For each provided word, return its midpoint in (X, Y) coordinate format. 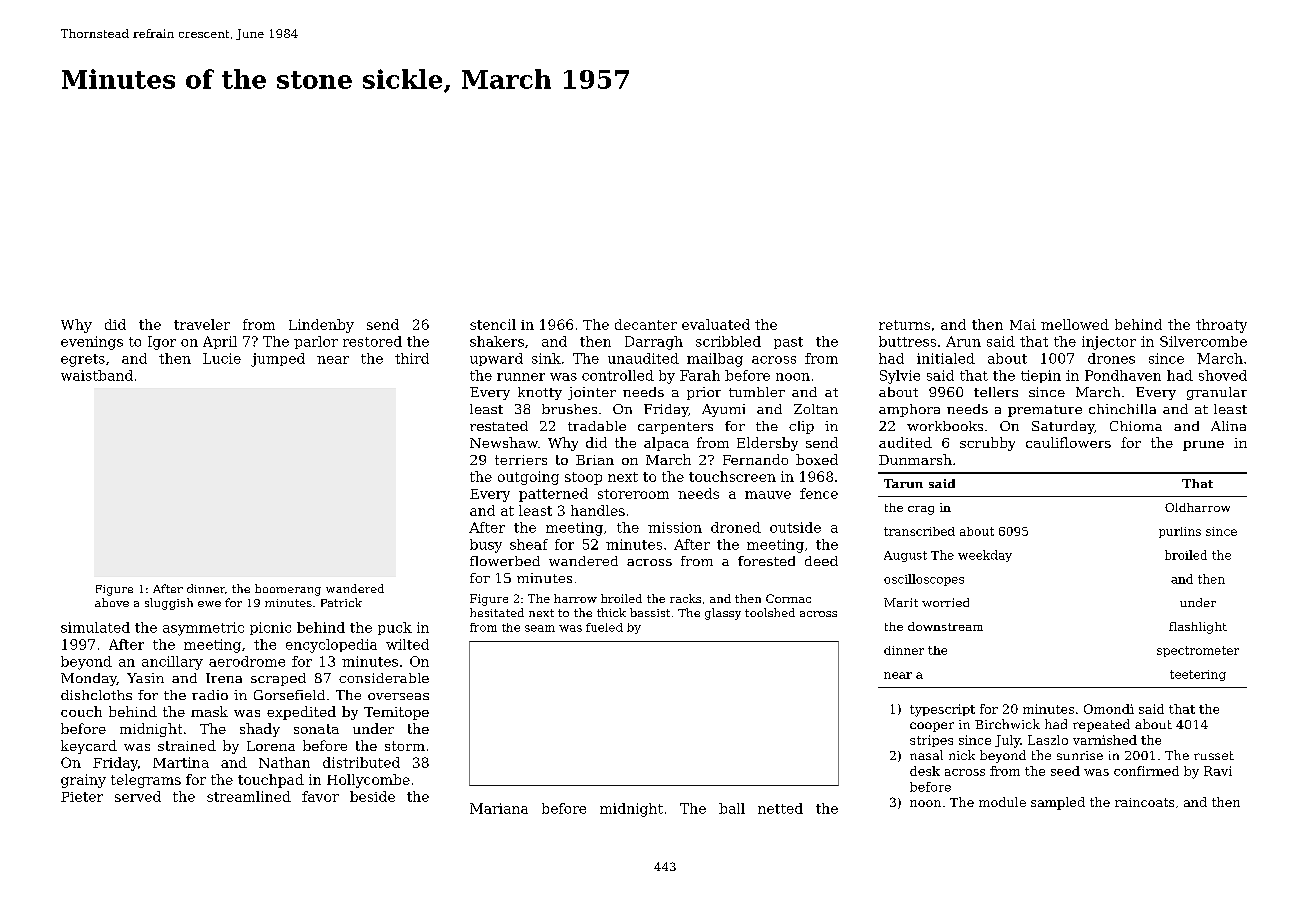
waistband (97, 375)
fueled (604, 627)
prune (1203, 446)
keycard (89, 747)
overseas (398, 696)
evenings (92, 343)
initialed (946, 358)
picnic (270, 628)
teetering (1198, 675)
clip (801, 427)
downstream (945, 626)
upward (496, 359)
